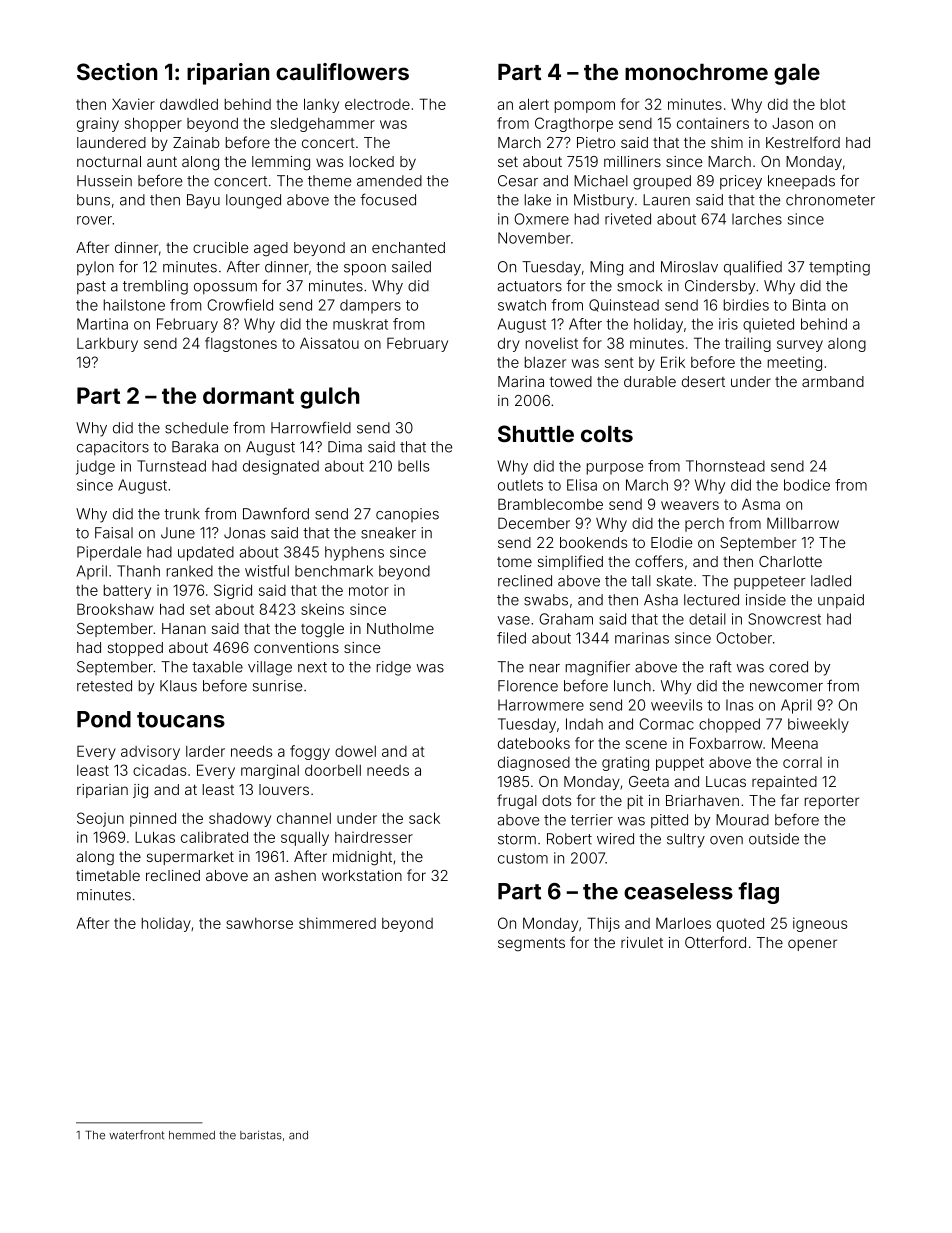  Describe the element at coordinates (522, 305) in the page. I see `swatch` at that location.
